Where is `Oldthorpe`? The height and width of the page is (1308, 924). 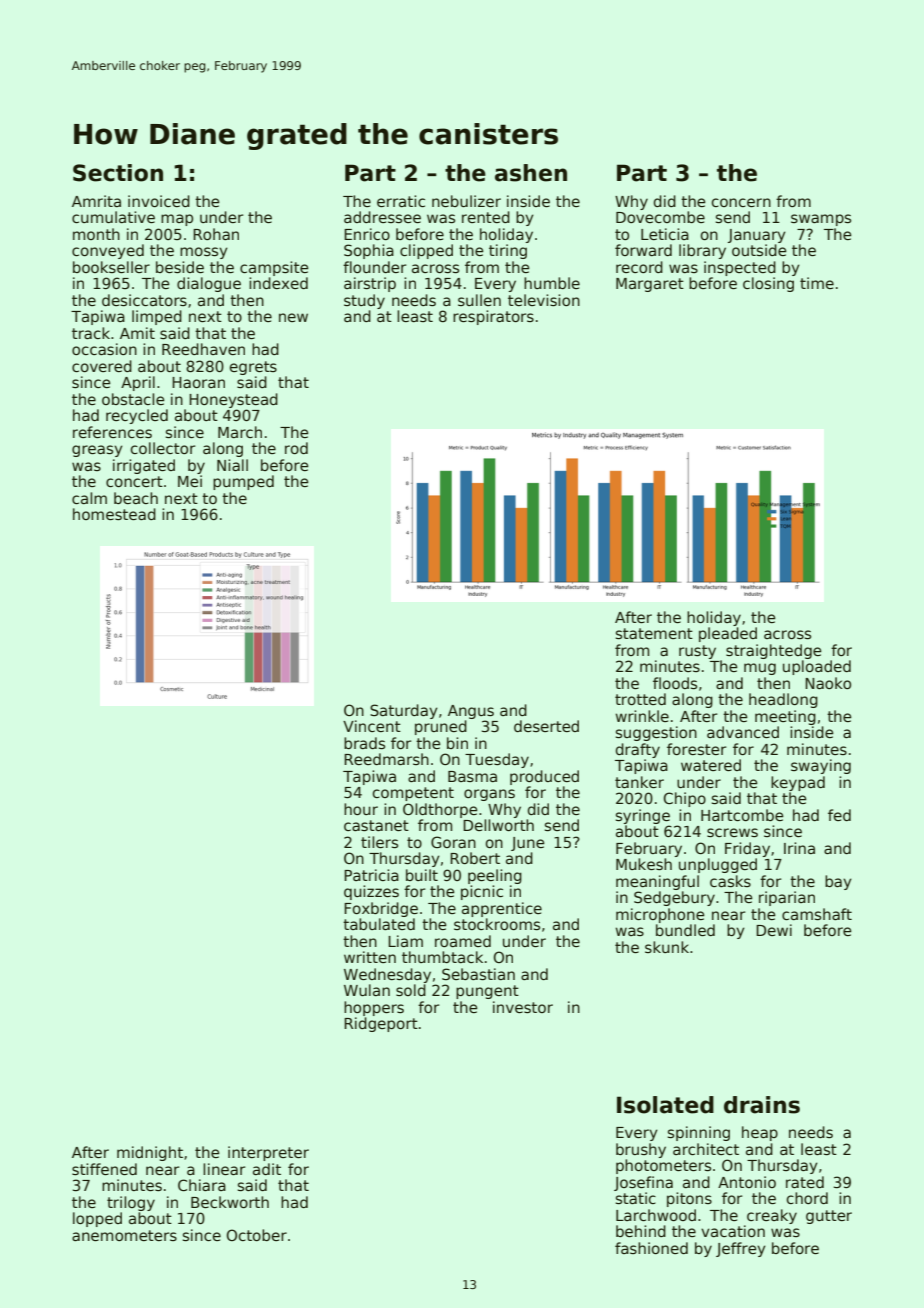 Oldthorpe is located at coordinates (440, 810).
